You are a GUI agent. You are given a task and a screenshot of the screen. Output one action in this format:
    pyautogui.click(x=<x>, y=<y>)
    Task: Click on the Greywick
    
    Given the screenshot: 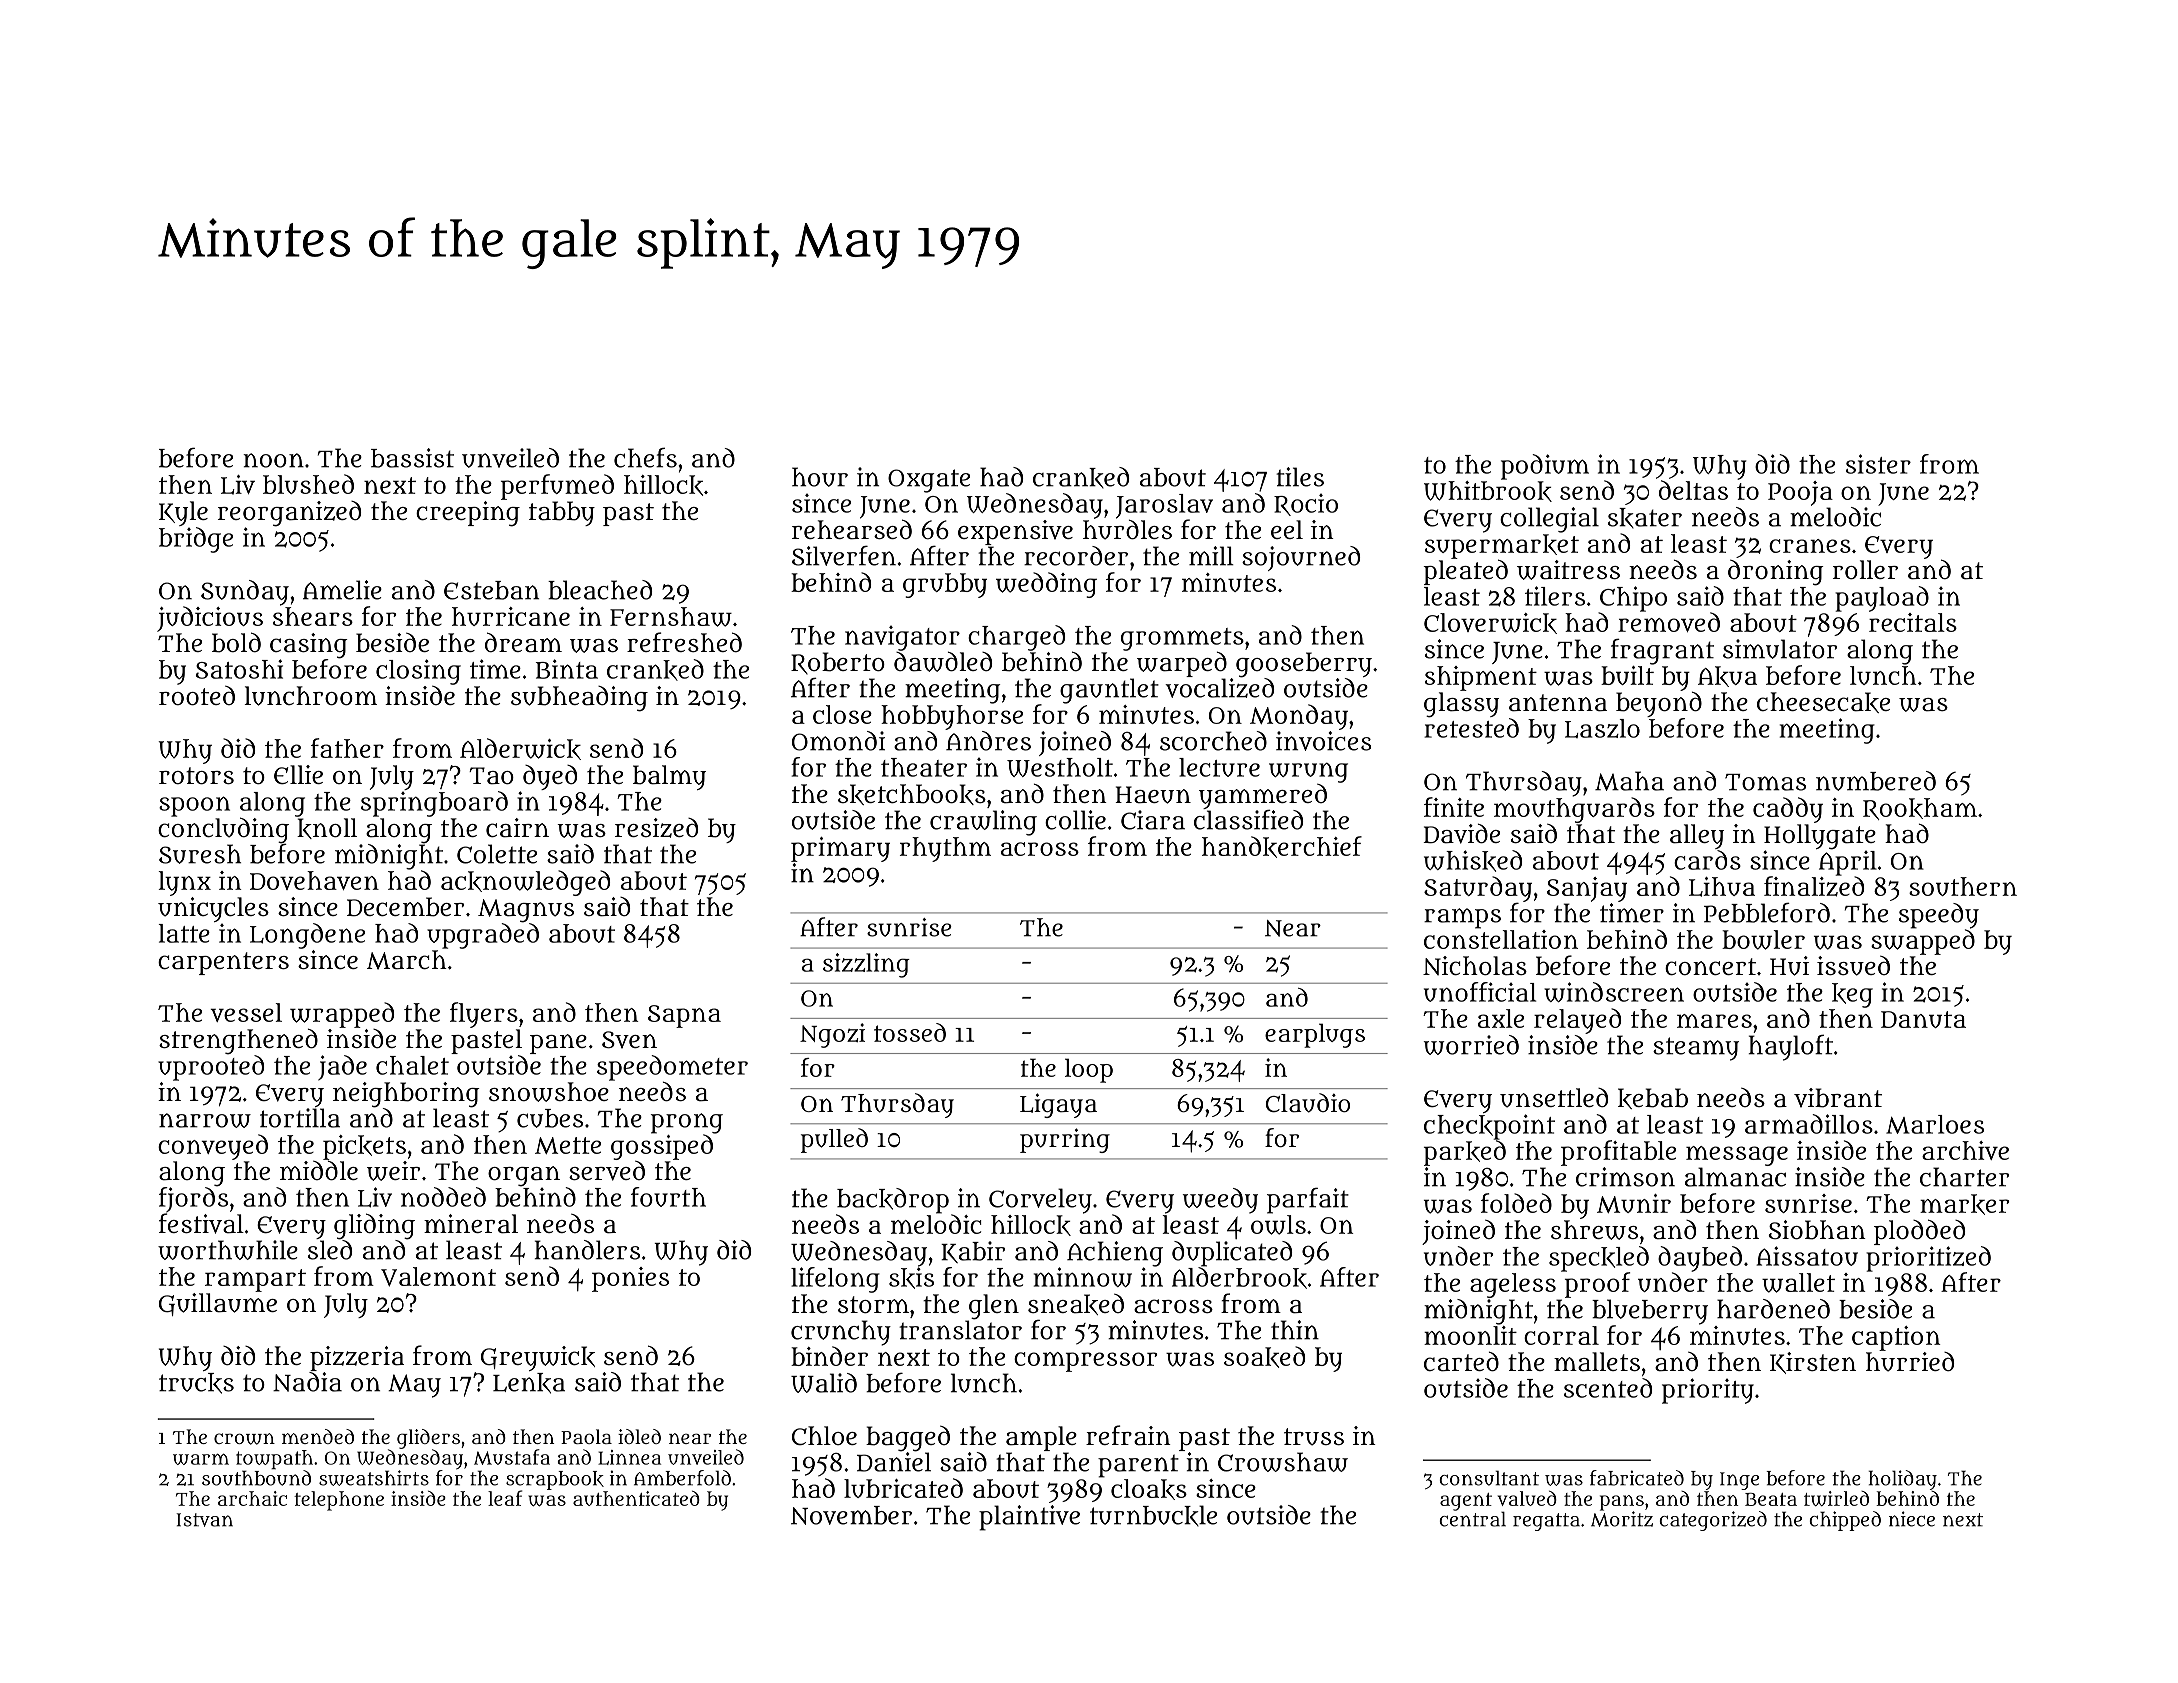 What is the action you would take?
    pyautogui.click(x=538, y=1358)
